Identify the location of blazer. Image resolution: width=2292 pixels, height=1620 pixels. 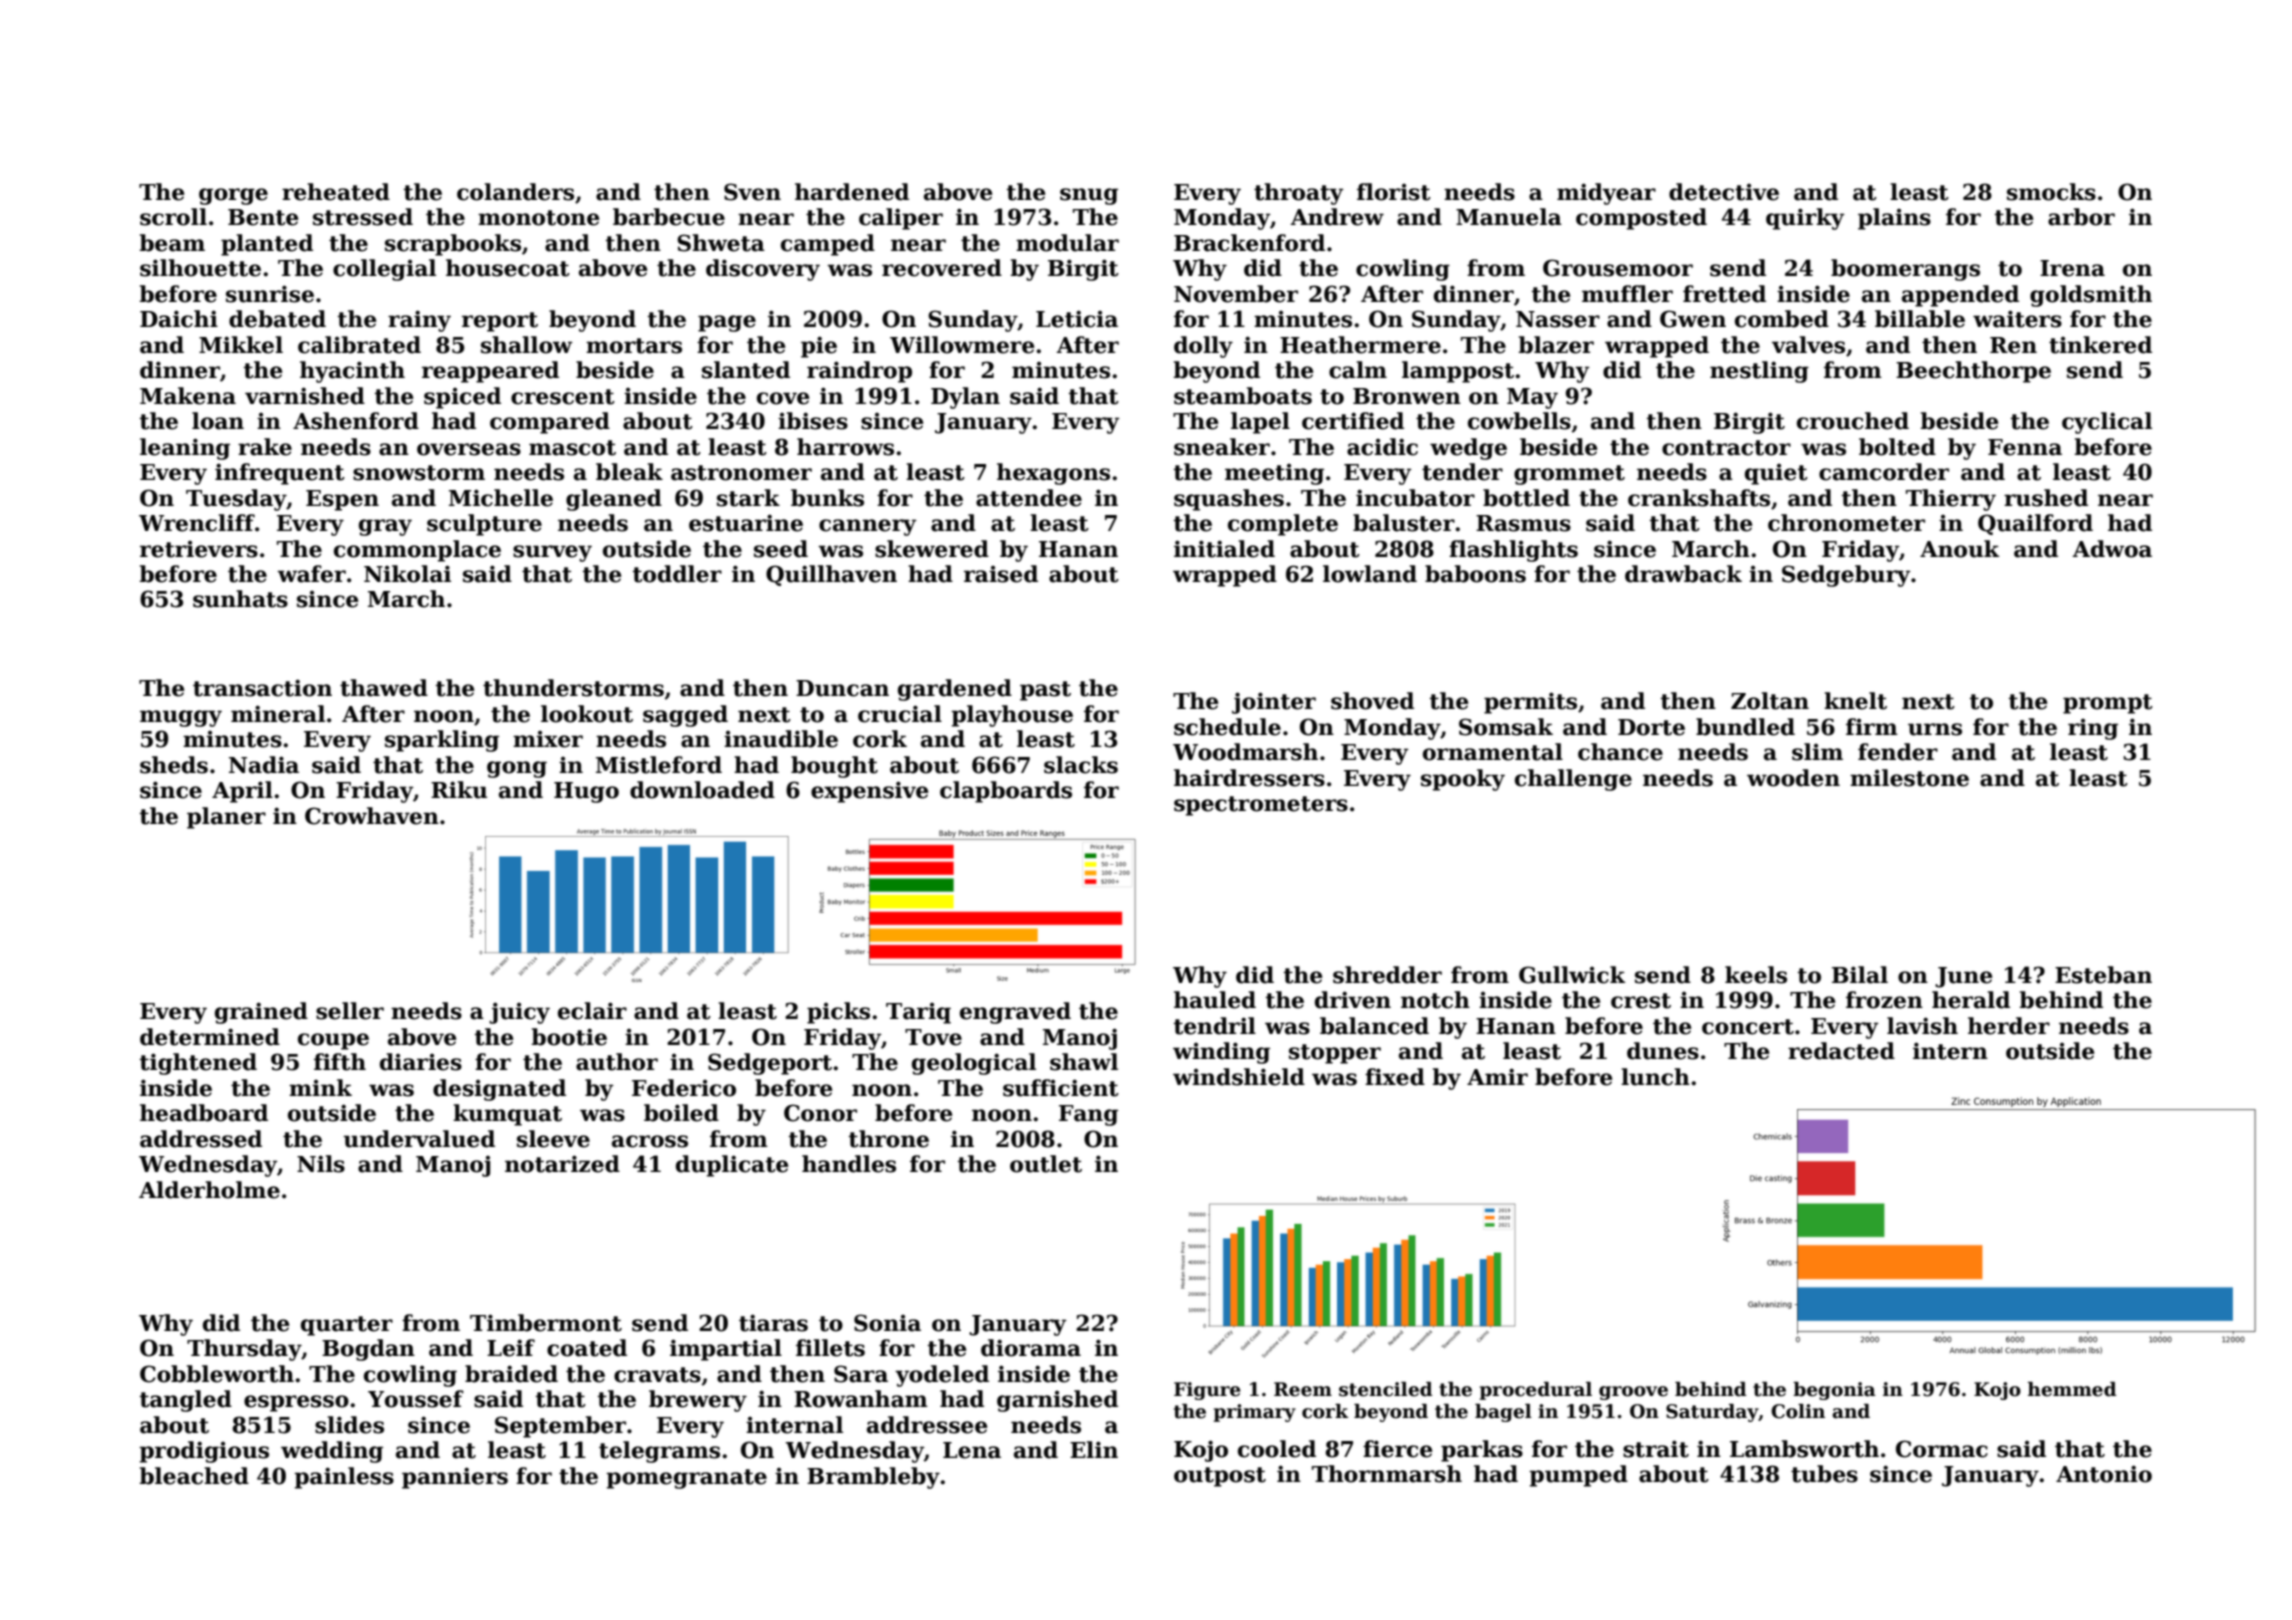
(1556, 345).
